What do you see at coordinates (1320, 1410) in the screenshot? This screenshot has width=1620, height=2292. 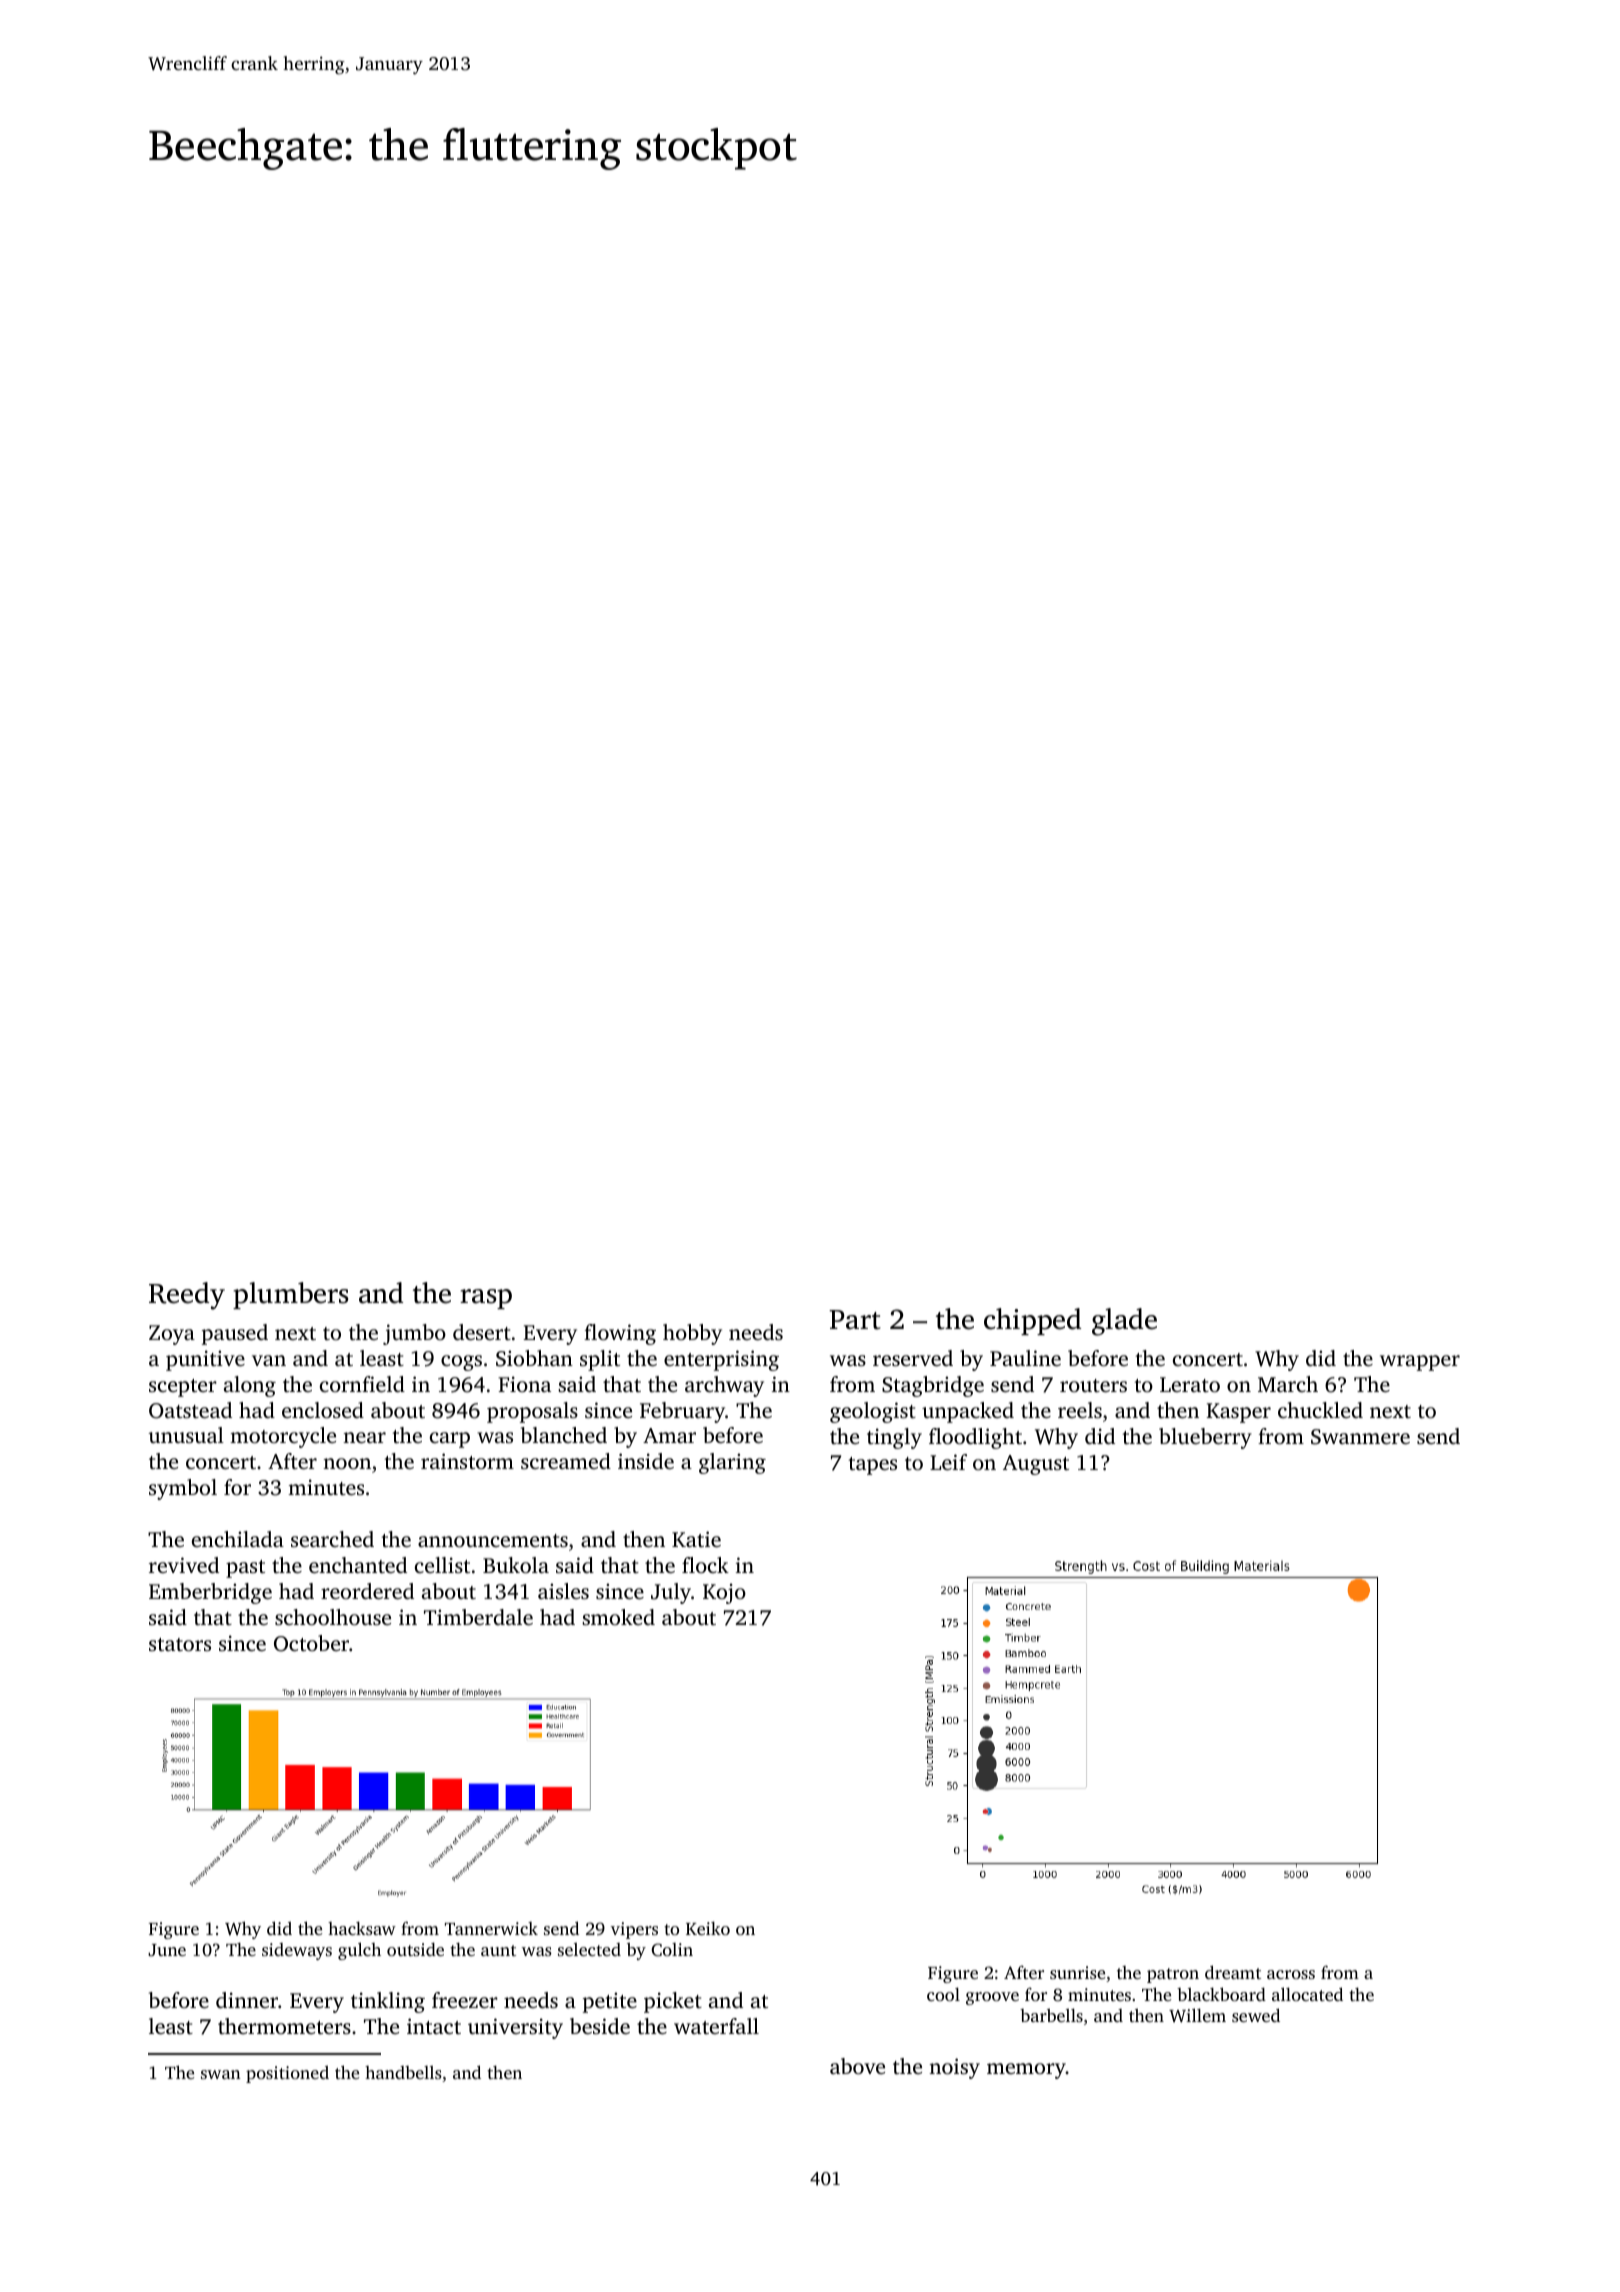 I see `chuckled` at bounding box center [1320, 1410].
